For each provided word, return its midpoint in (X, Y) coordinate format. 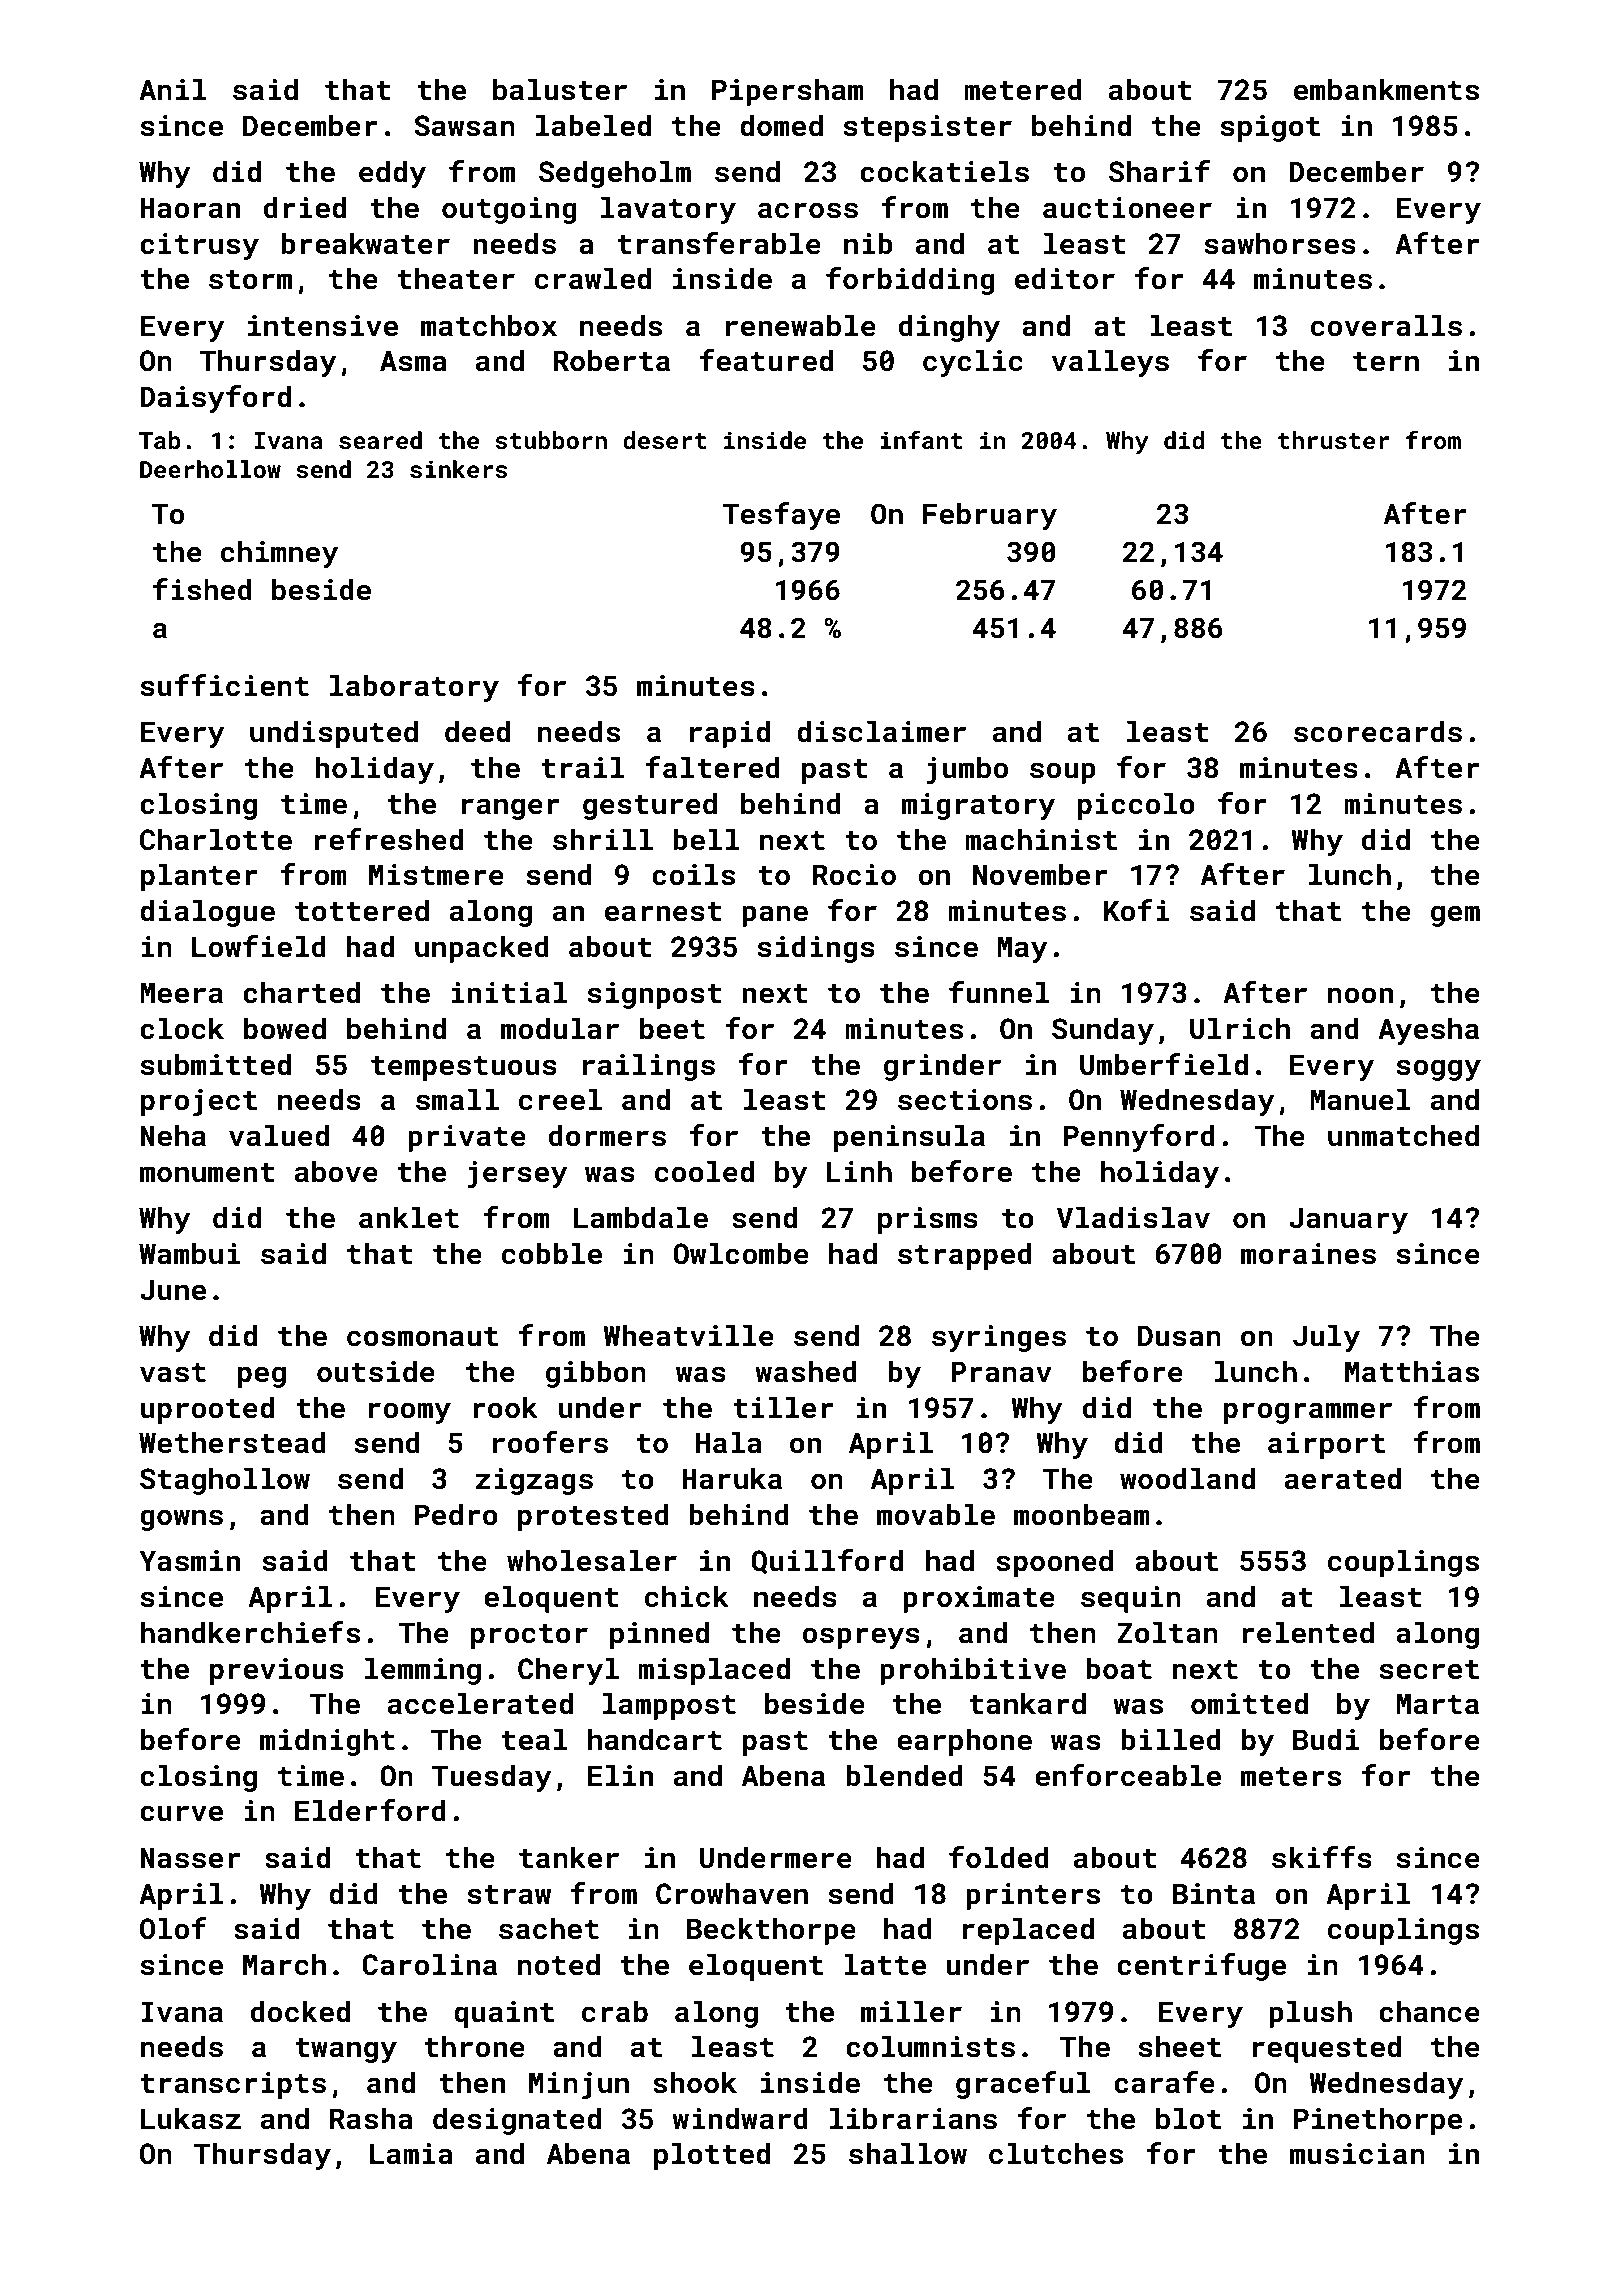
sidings (816, 949)
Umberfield (1164, 1064)
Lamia (411, 2154)
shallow (908, 2153)
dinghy (949, 328)
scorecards (1378, 731)
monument (207, 1173)
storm (250, 280)
